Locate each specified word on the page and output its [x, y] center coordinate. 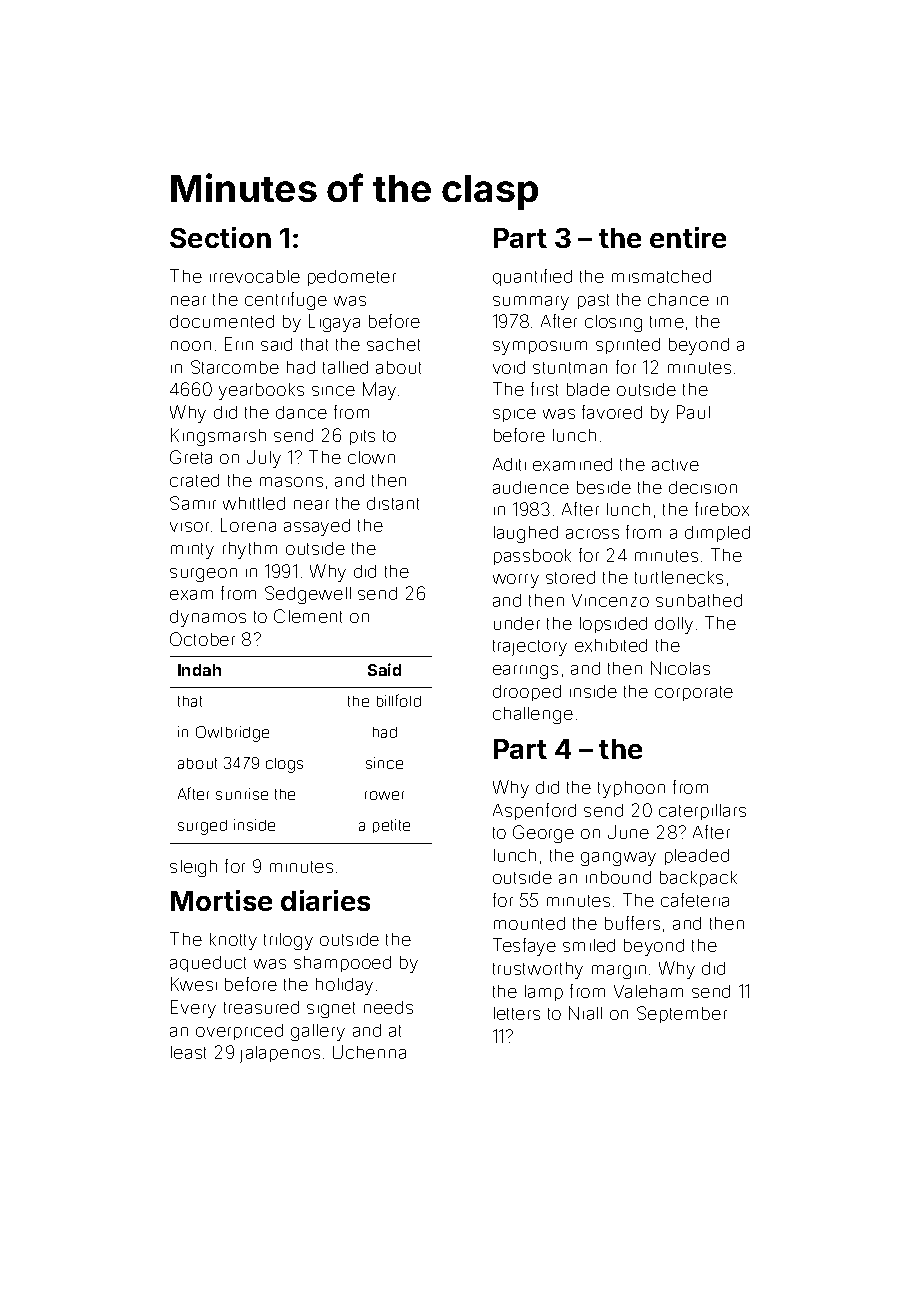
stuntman [570, 368]
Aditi [509, 464]
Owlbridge [232, 734]
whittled [254, 503]
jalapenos [280, 1054]
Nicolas [680, 668]
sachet [393, 344]
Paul [693, 412]
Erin [239, 344]
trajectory [530, 648]
